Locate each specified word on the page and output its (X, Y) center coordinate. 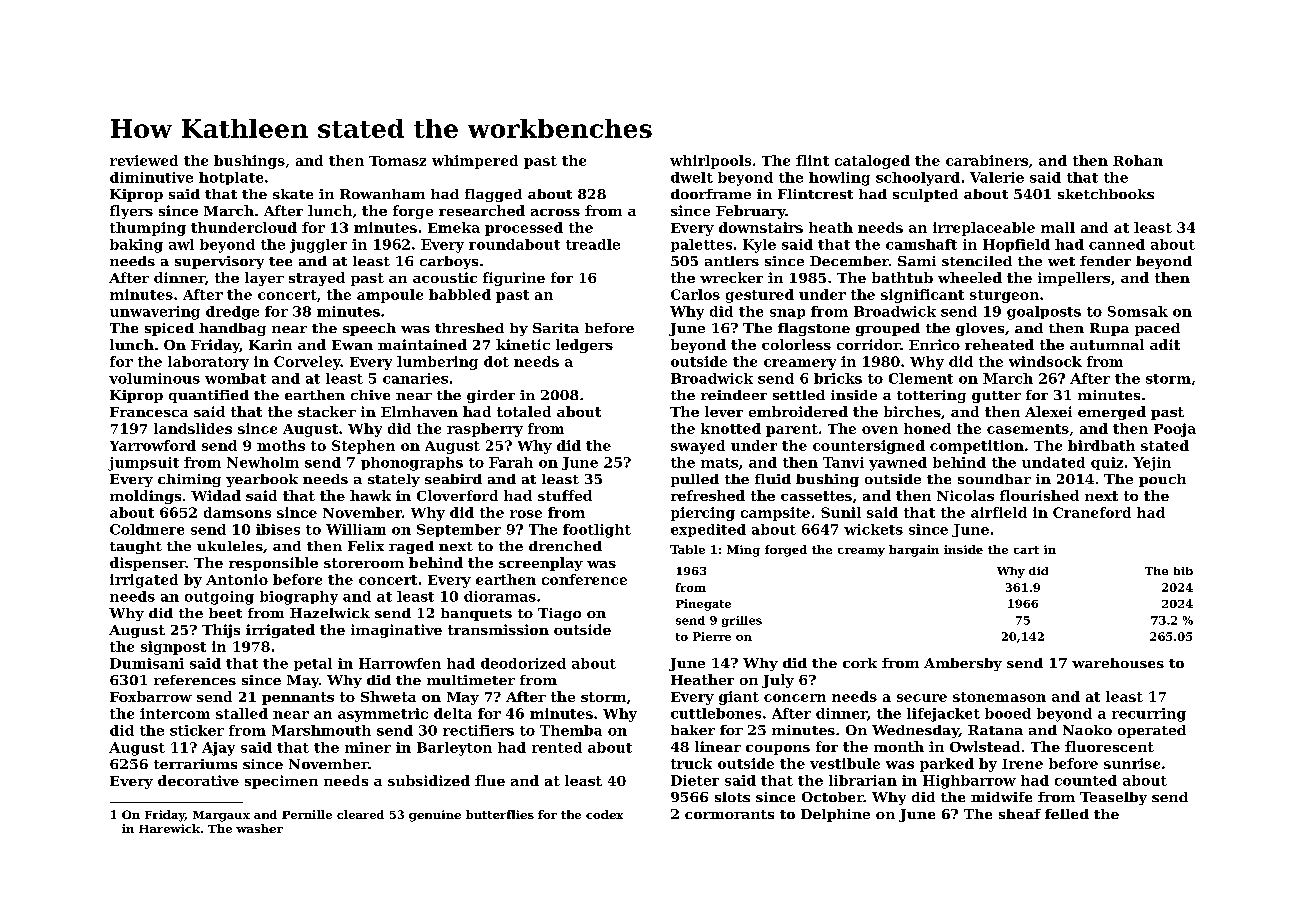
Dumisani (147, 663)
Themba (571, 730)
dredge (232, 313)
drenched (565, 546)
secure (922, 698)
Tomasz (397, 161)
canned (1117, 244)
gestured (760, 296)
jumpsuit (143, 464)
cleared (360, 814)
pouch (1162, 480)
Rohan (1138, 160)
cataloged (872, 162)
